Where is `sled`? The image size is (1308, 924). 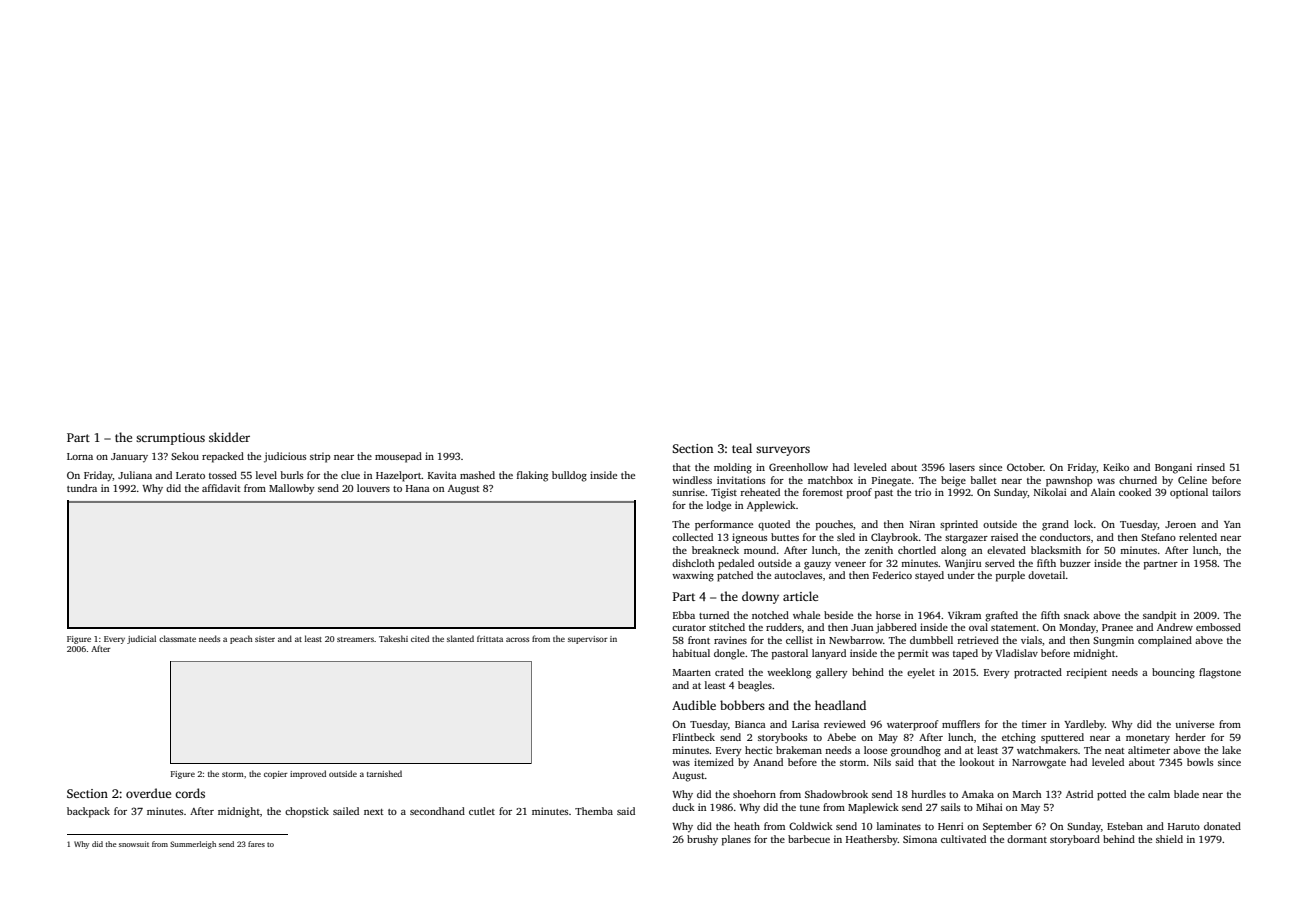
sled is located at coordinates (846, 537).
